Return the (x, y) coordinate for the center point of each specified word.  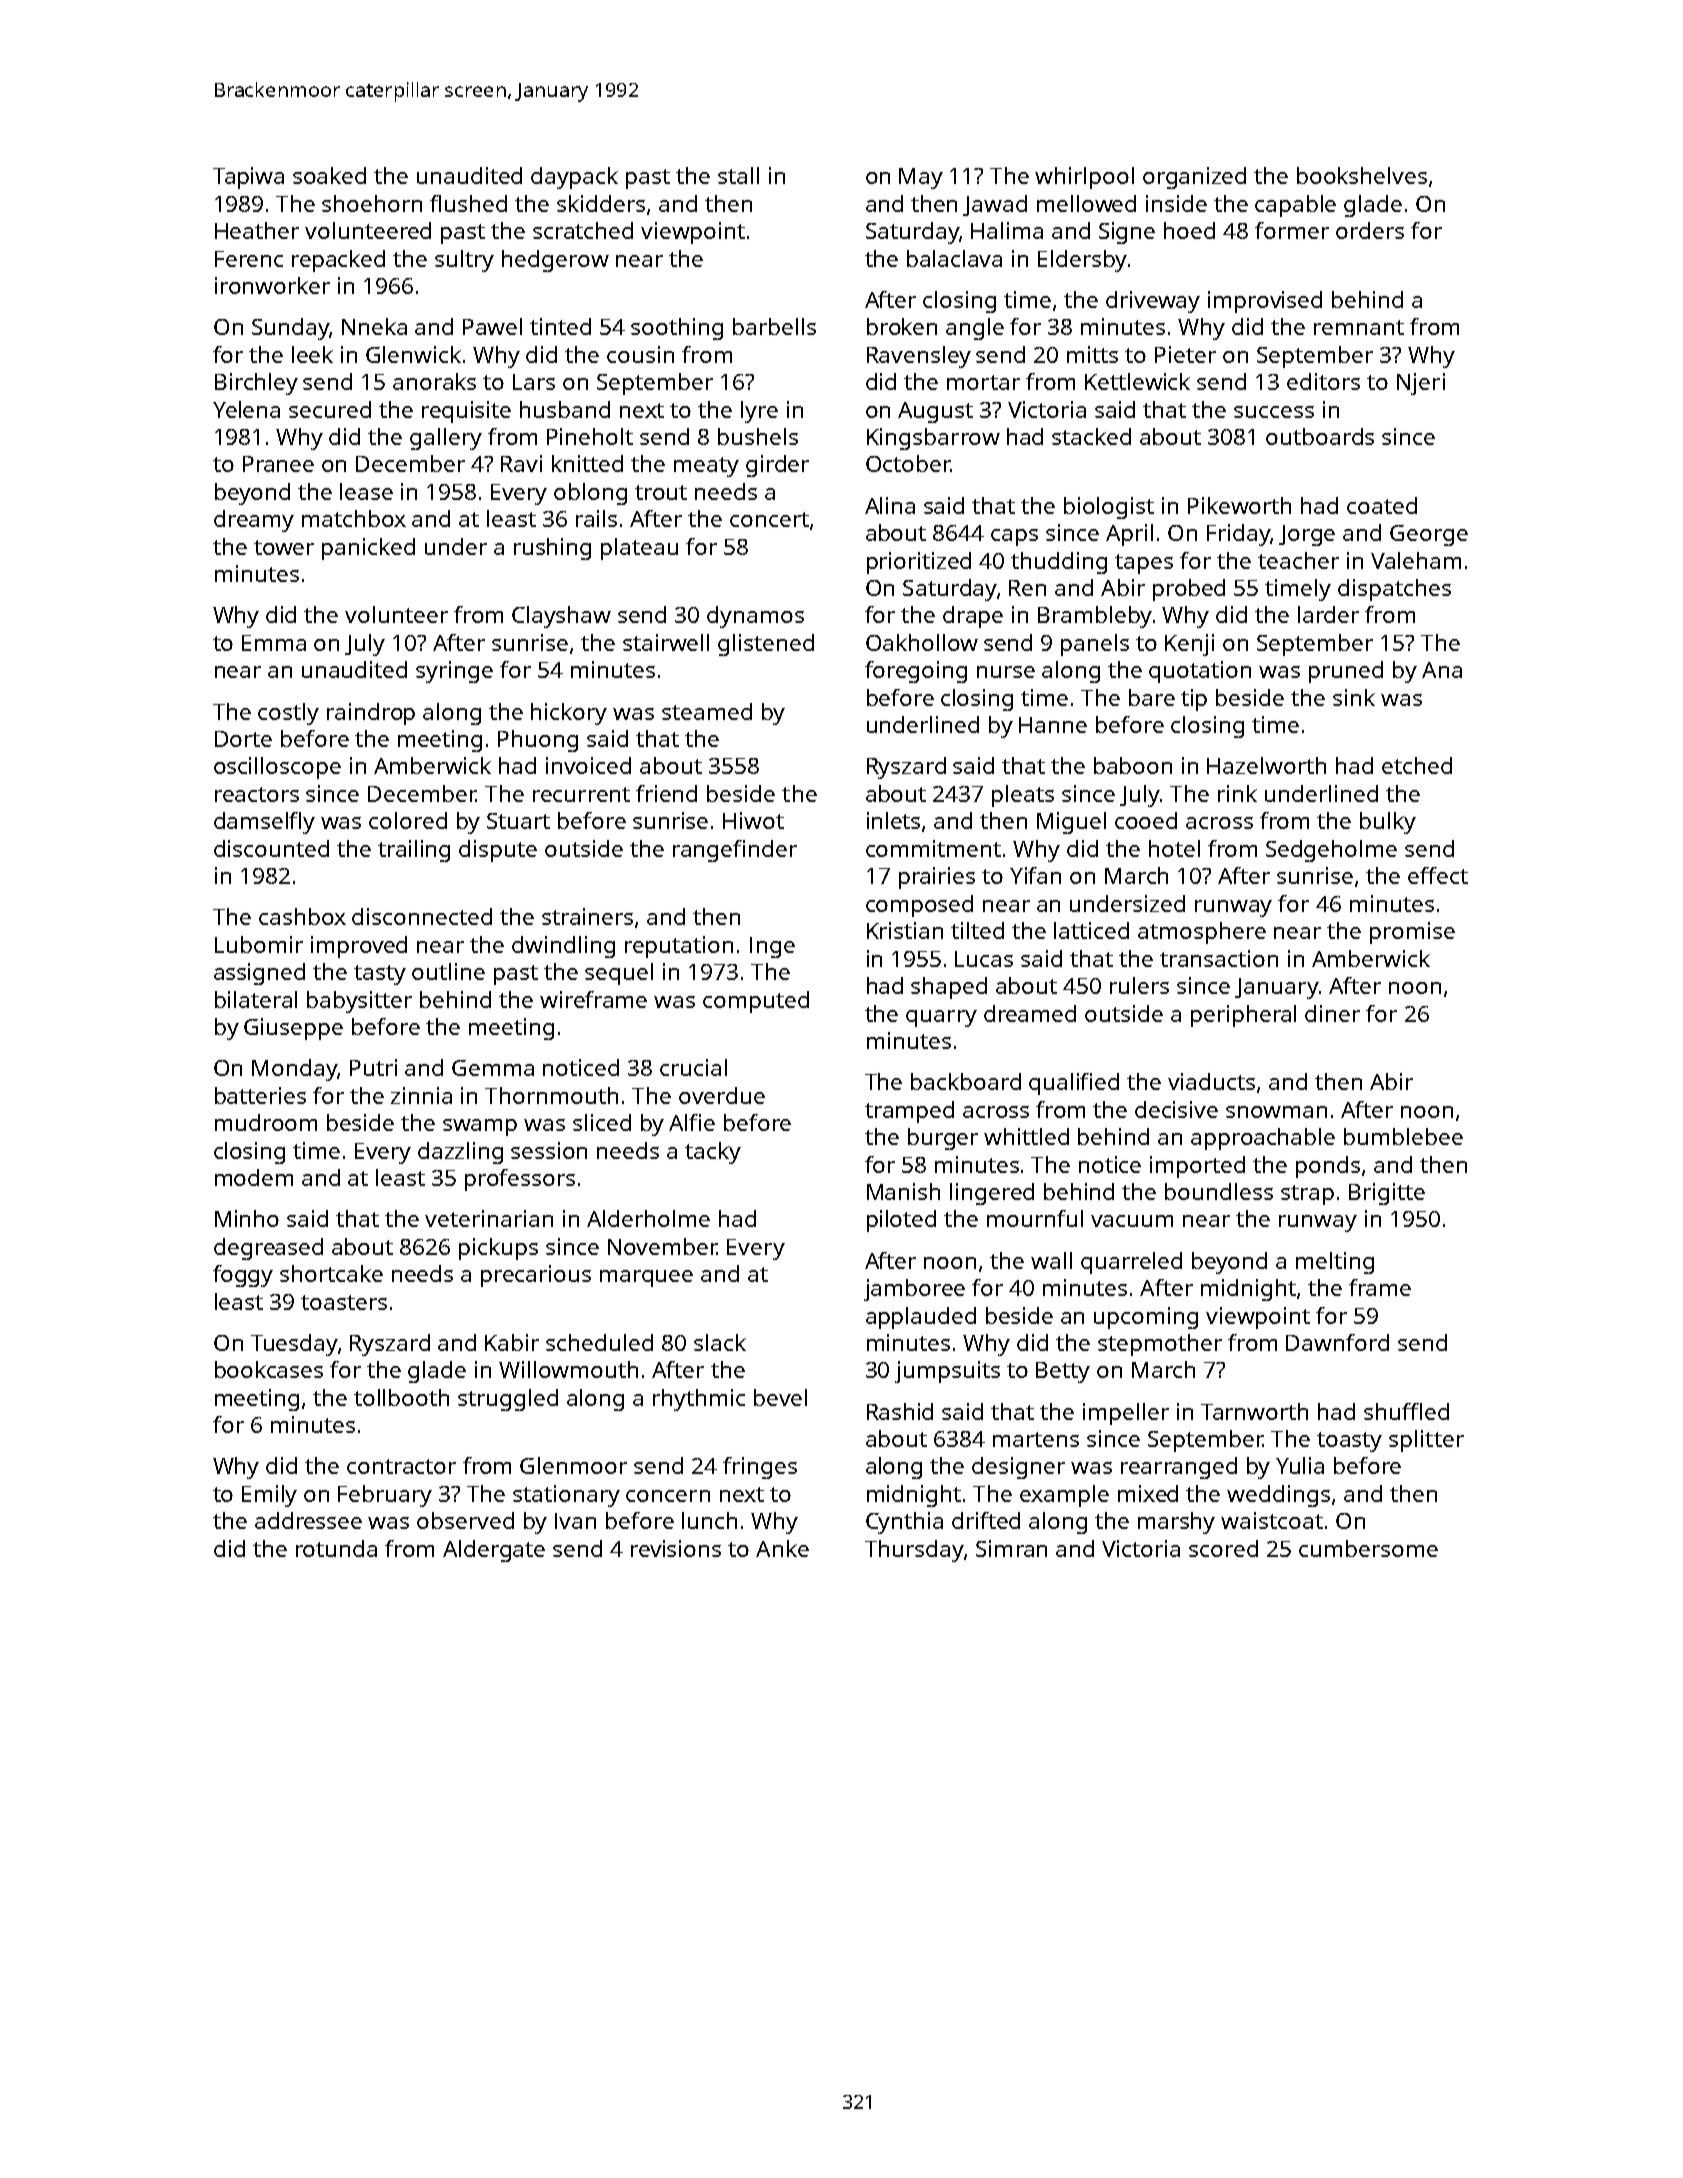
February (385, 1496)
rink (1237, 793)
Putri (373, 1067)
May (921, 178)
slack (720, 1342)
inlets (893, 820)
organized (1194, 178)
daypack (574, 178)
